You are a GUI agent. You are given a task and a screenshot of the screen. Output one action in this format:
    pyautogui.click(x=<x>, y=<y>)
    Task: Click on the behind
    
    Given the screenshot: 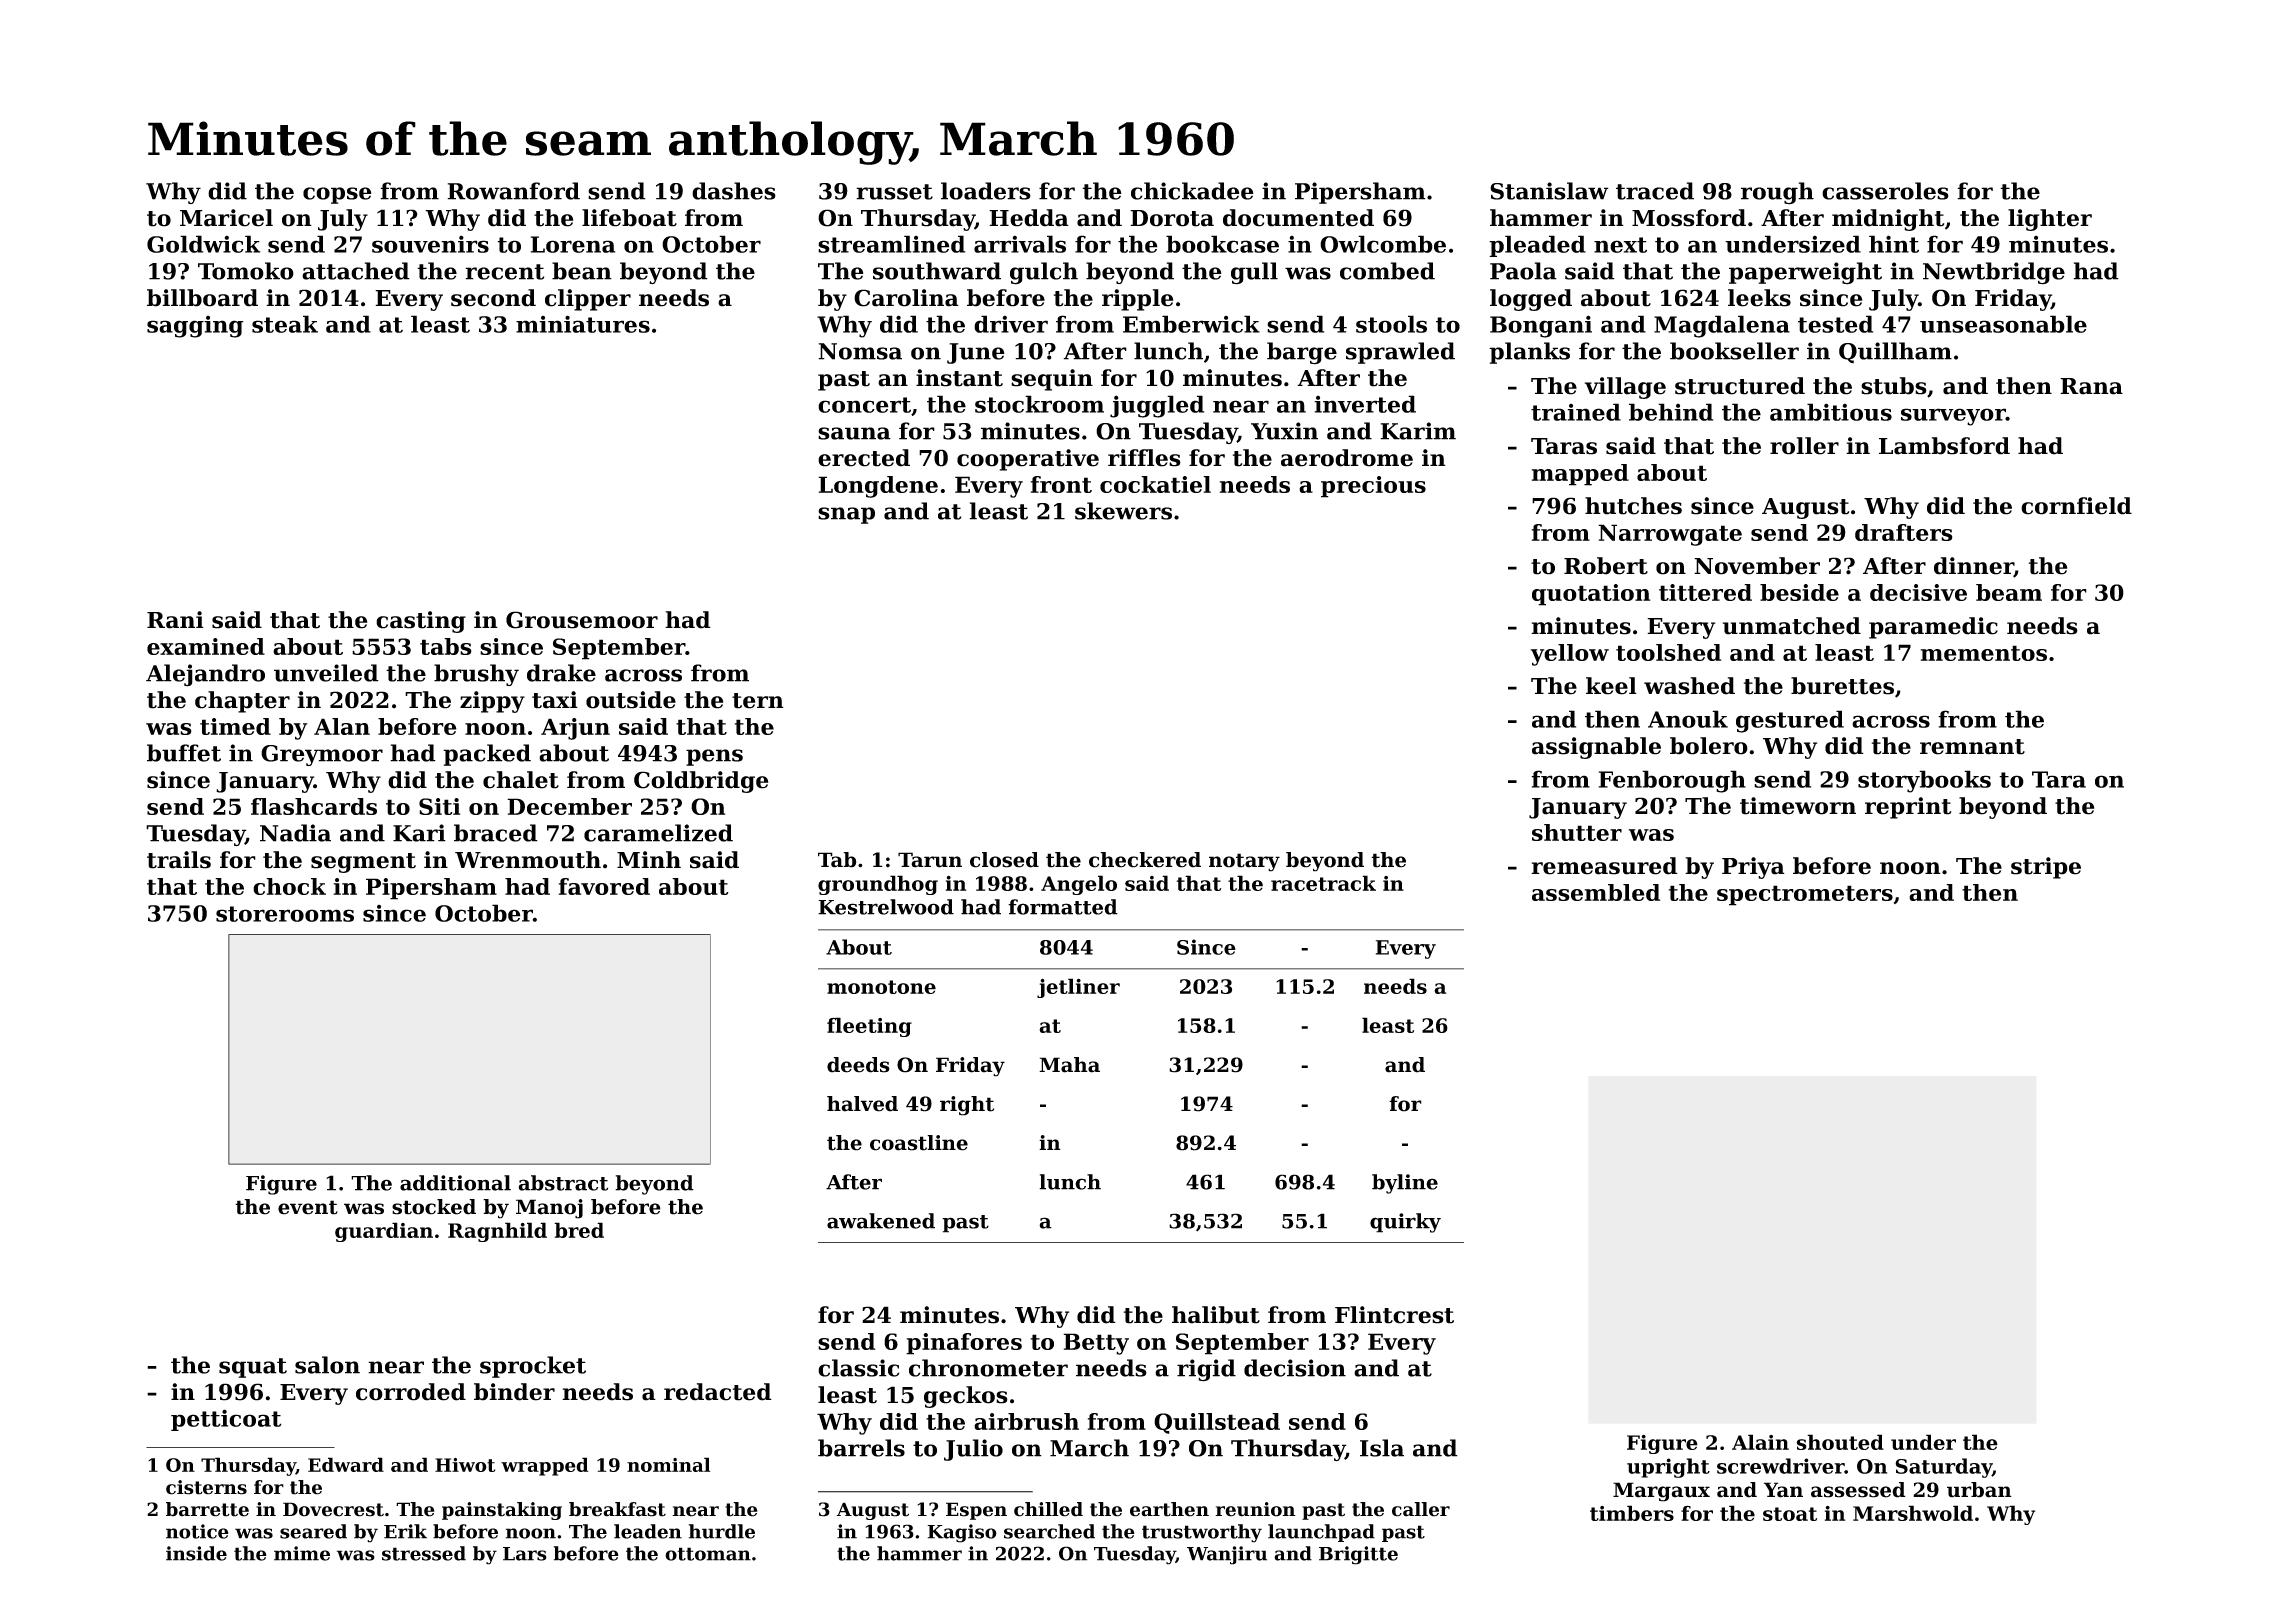 What is the action you would take?
    pyautogui.click(x=1671, y=412)
